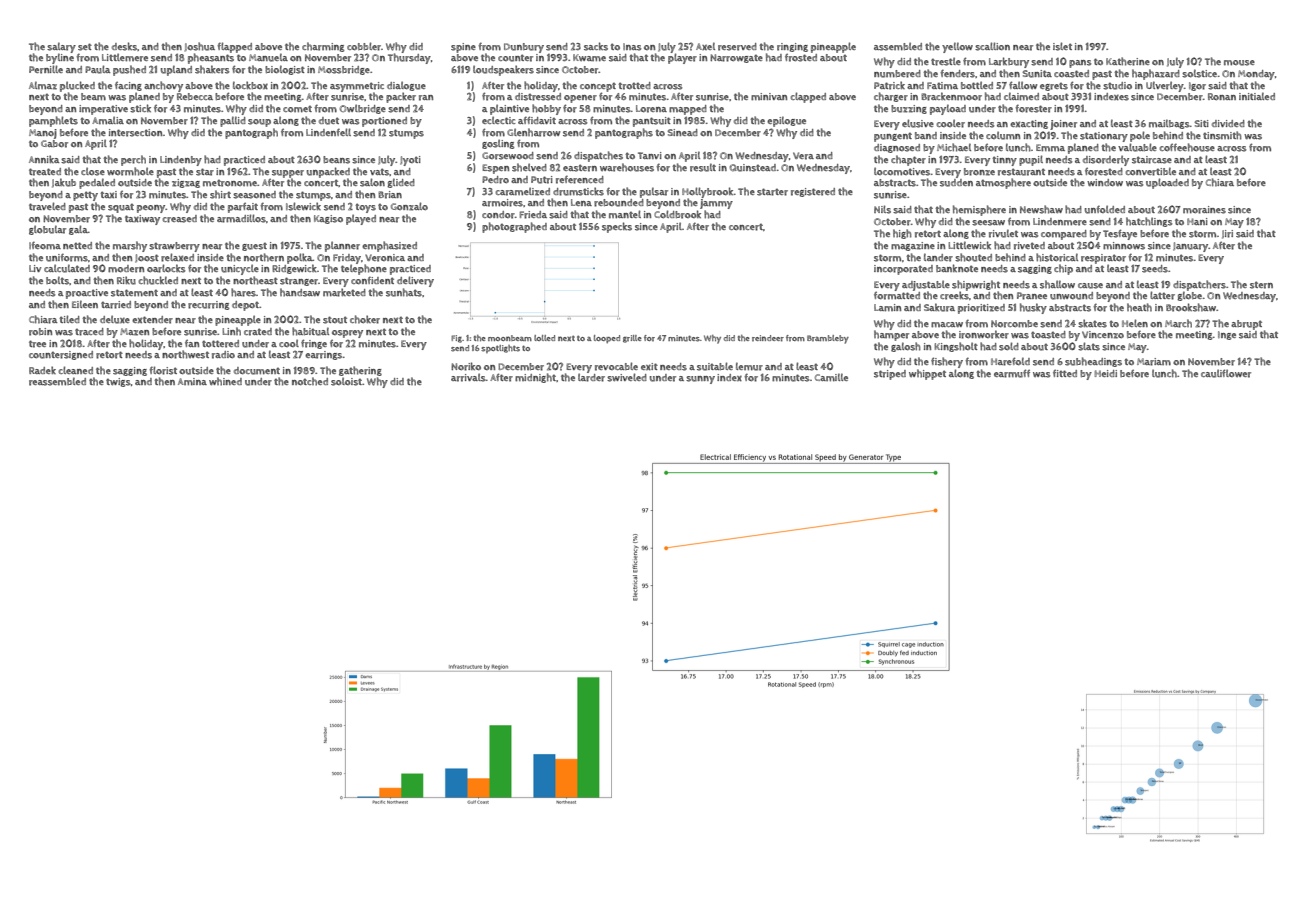 This screenshot has height=924, width=1308. Describe the element at coordinates (225, 381) in the screenshot. I see `whined` at that location.
